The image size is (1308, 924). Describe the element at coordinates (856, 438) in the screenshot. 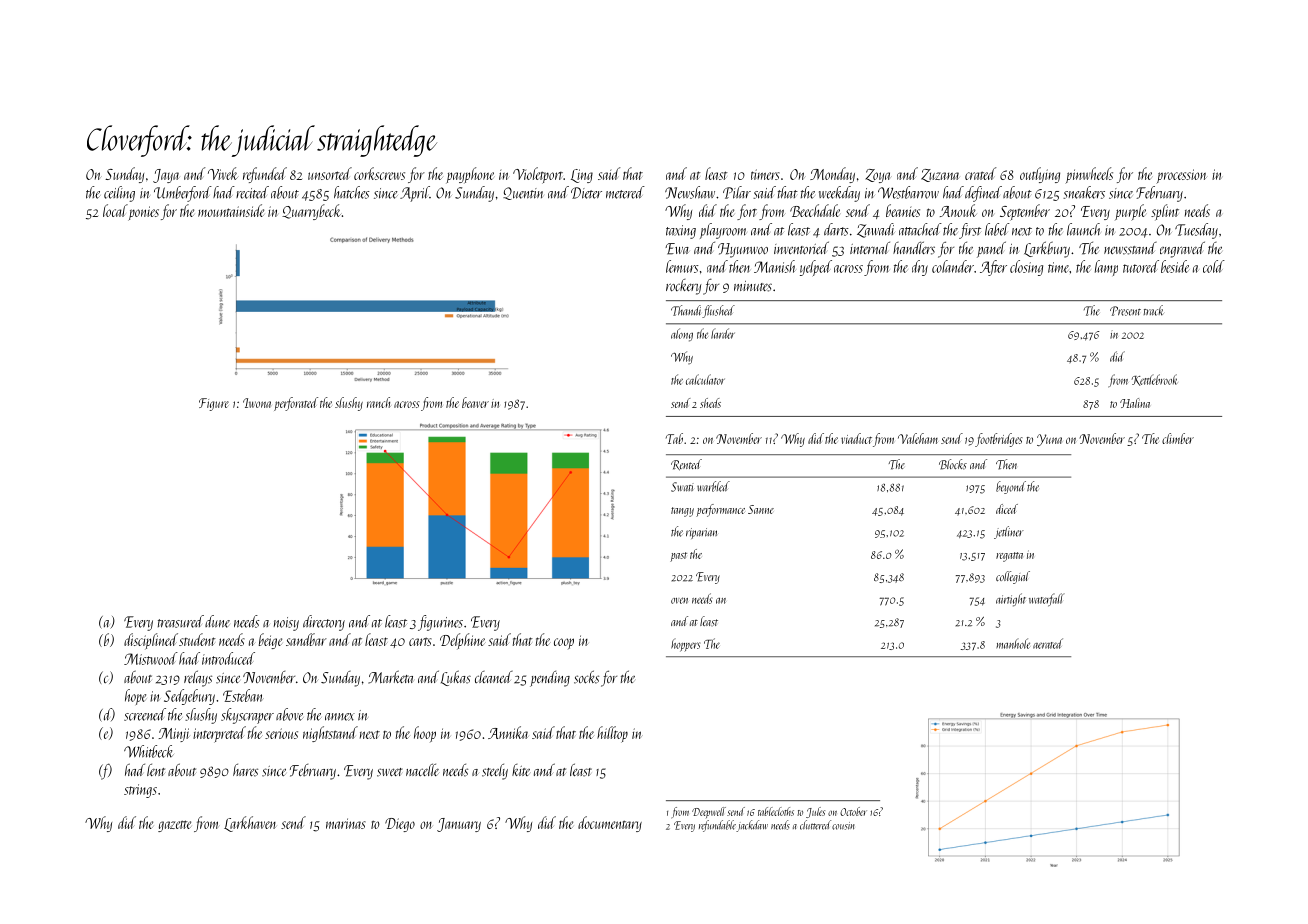

I see `viaduct` at that location.
